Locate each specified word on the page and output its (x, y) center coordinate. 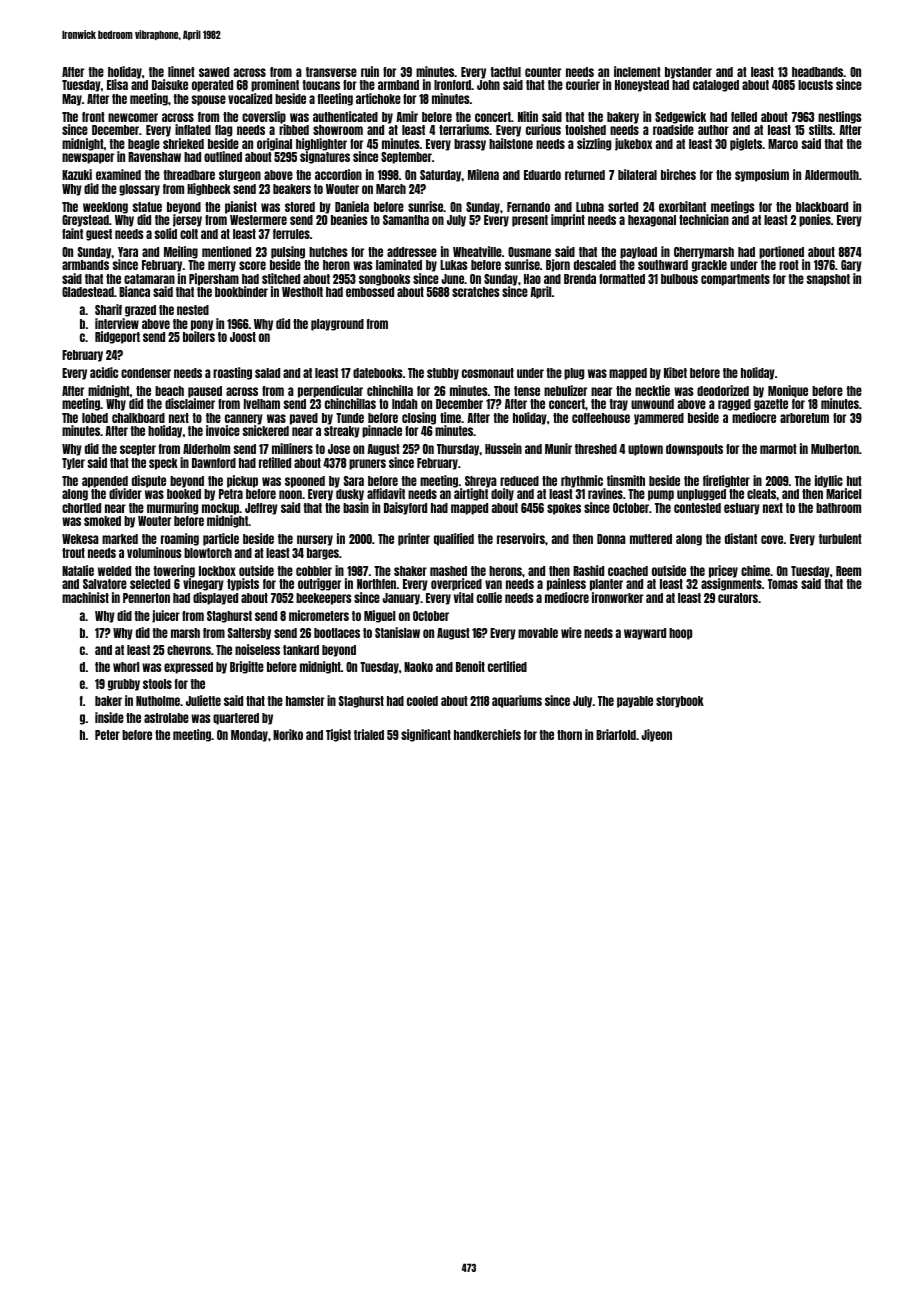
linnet (181, 71)
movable (538, 633)
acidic (104, 372)
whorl (126, 667)
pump (661, 495)
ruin (370, 71)
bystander (688, 73)
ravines (605, 493)
